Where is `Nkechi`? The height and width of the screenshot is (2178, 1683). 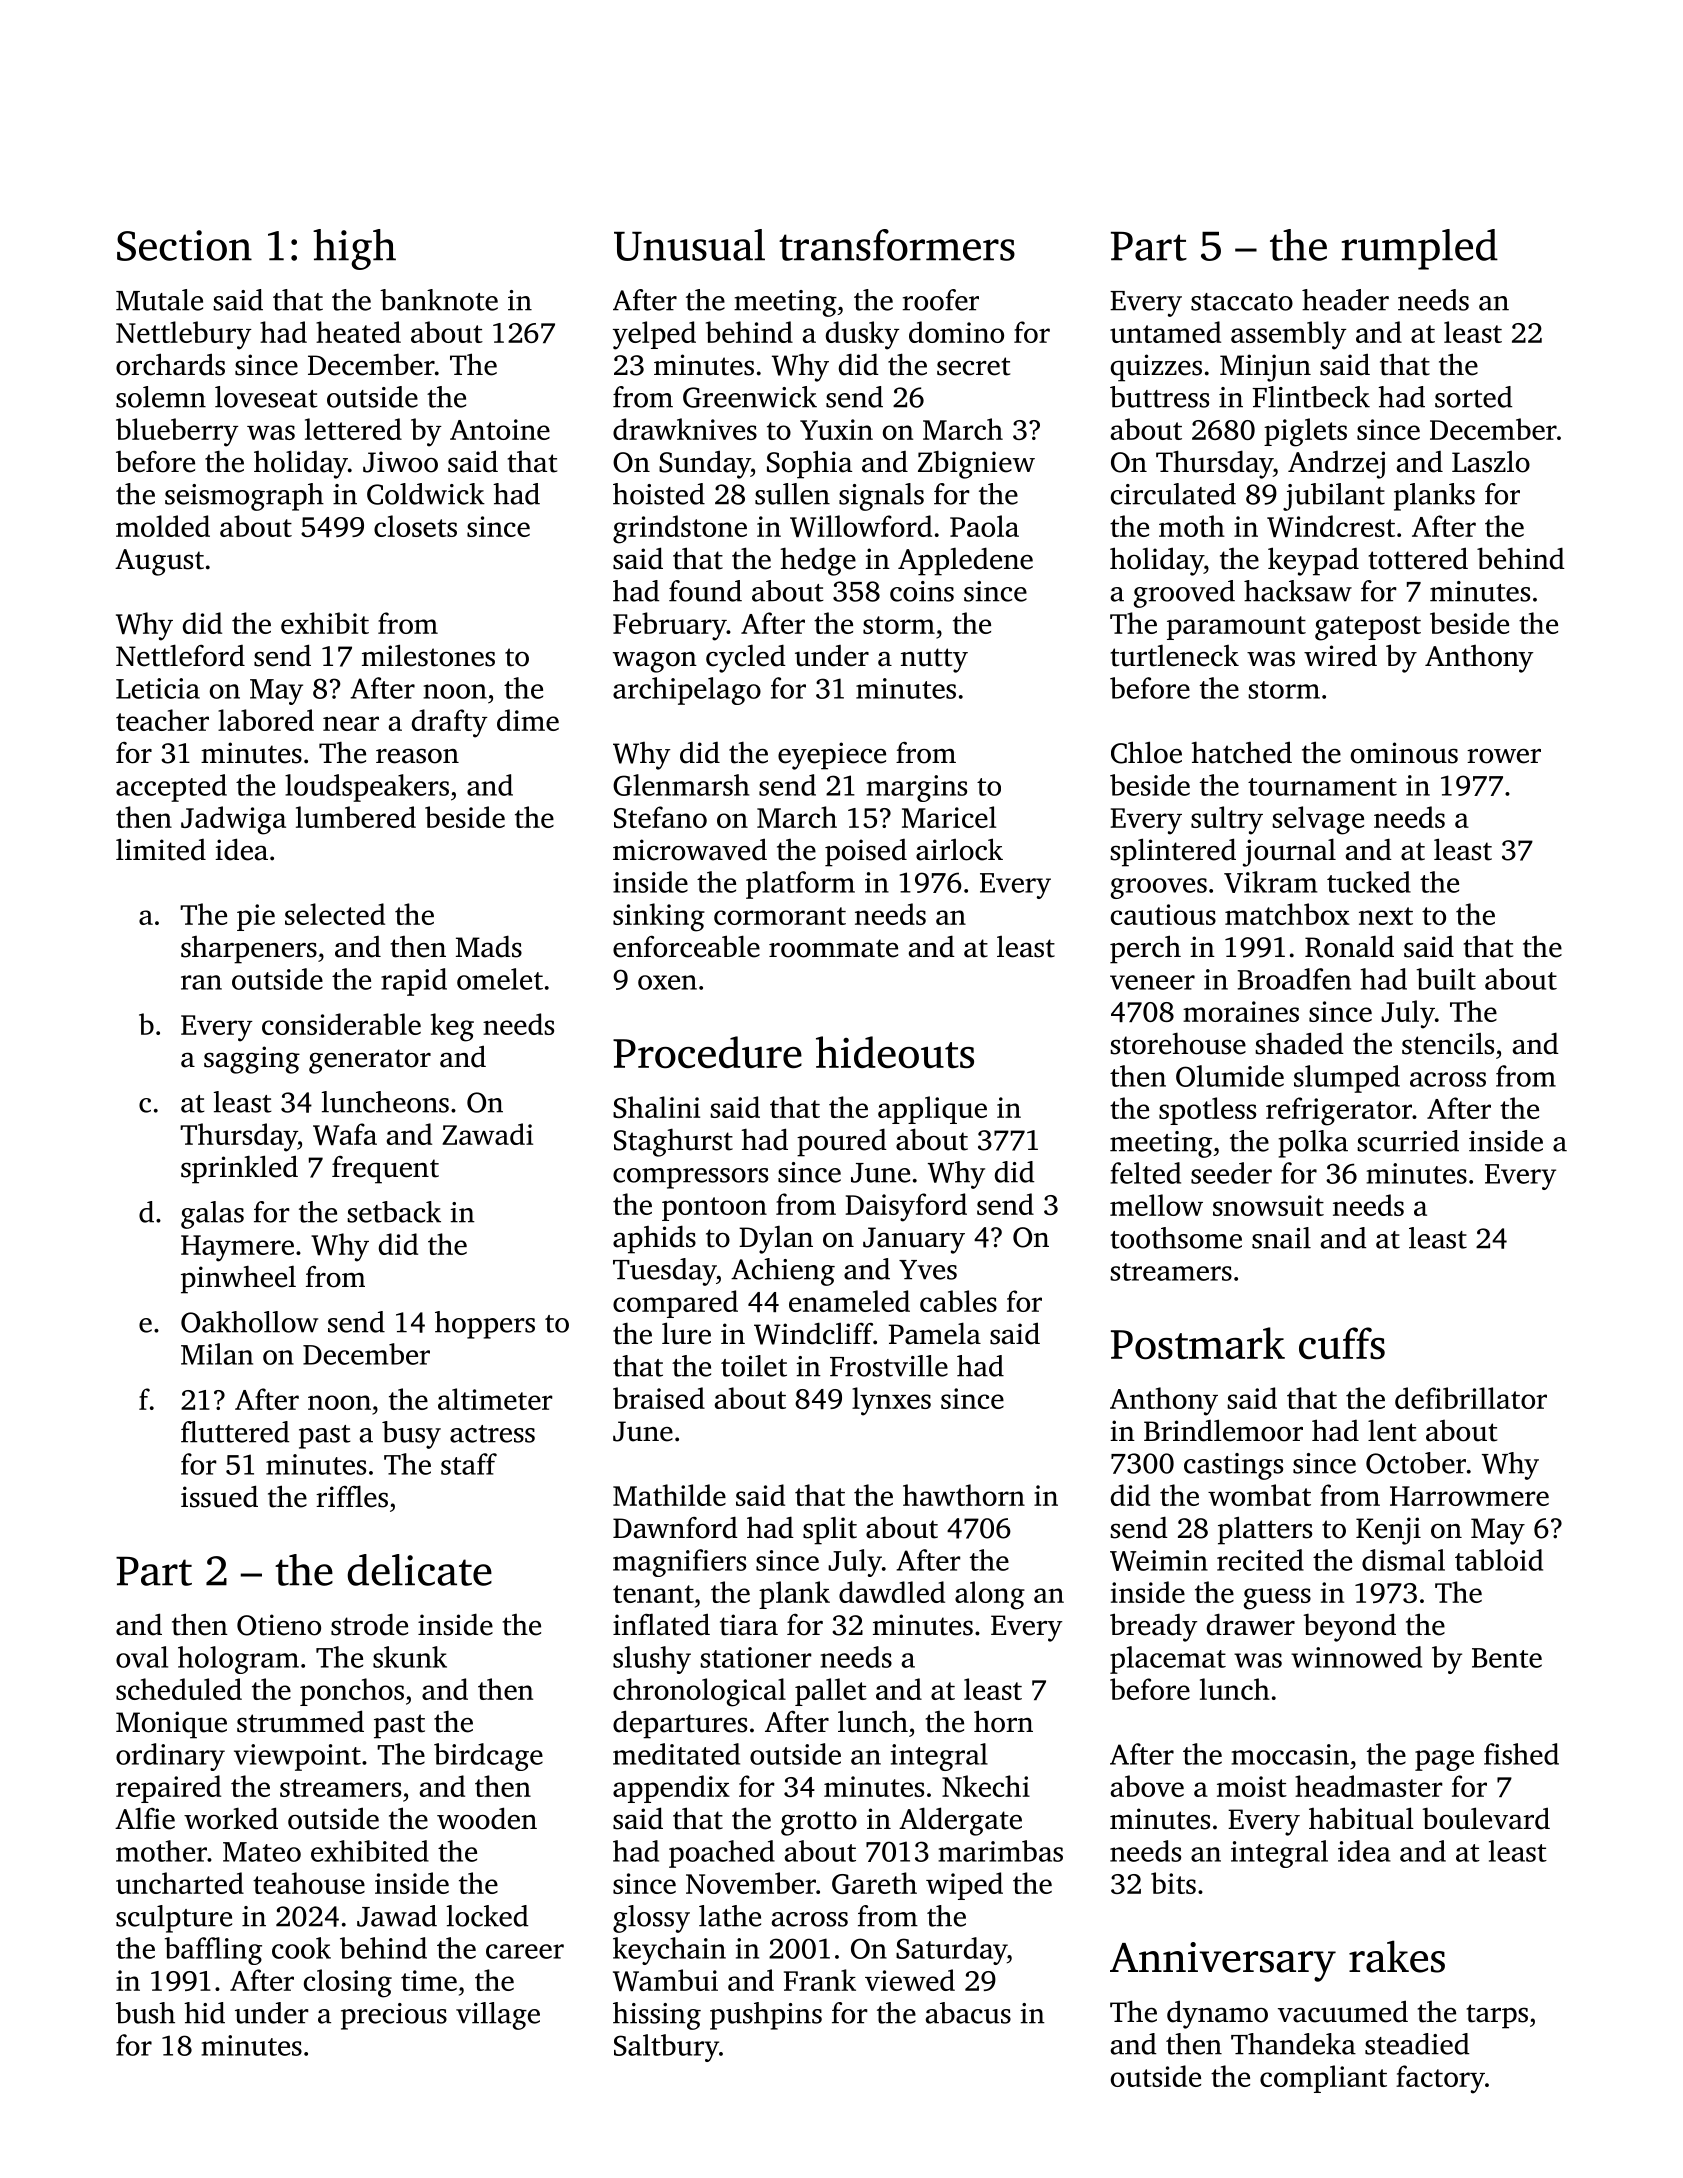 Nkechi is located at coordinates (986, 1786).
